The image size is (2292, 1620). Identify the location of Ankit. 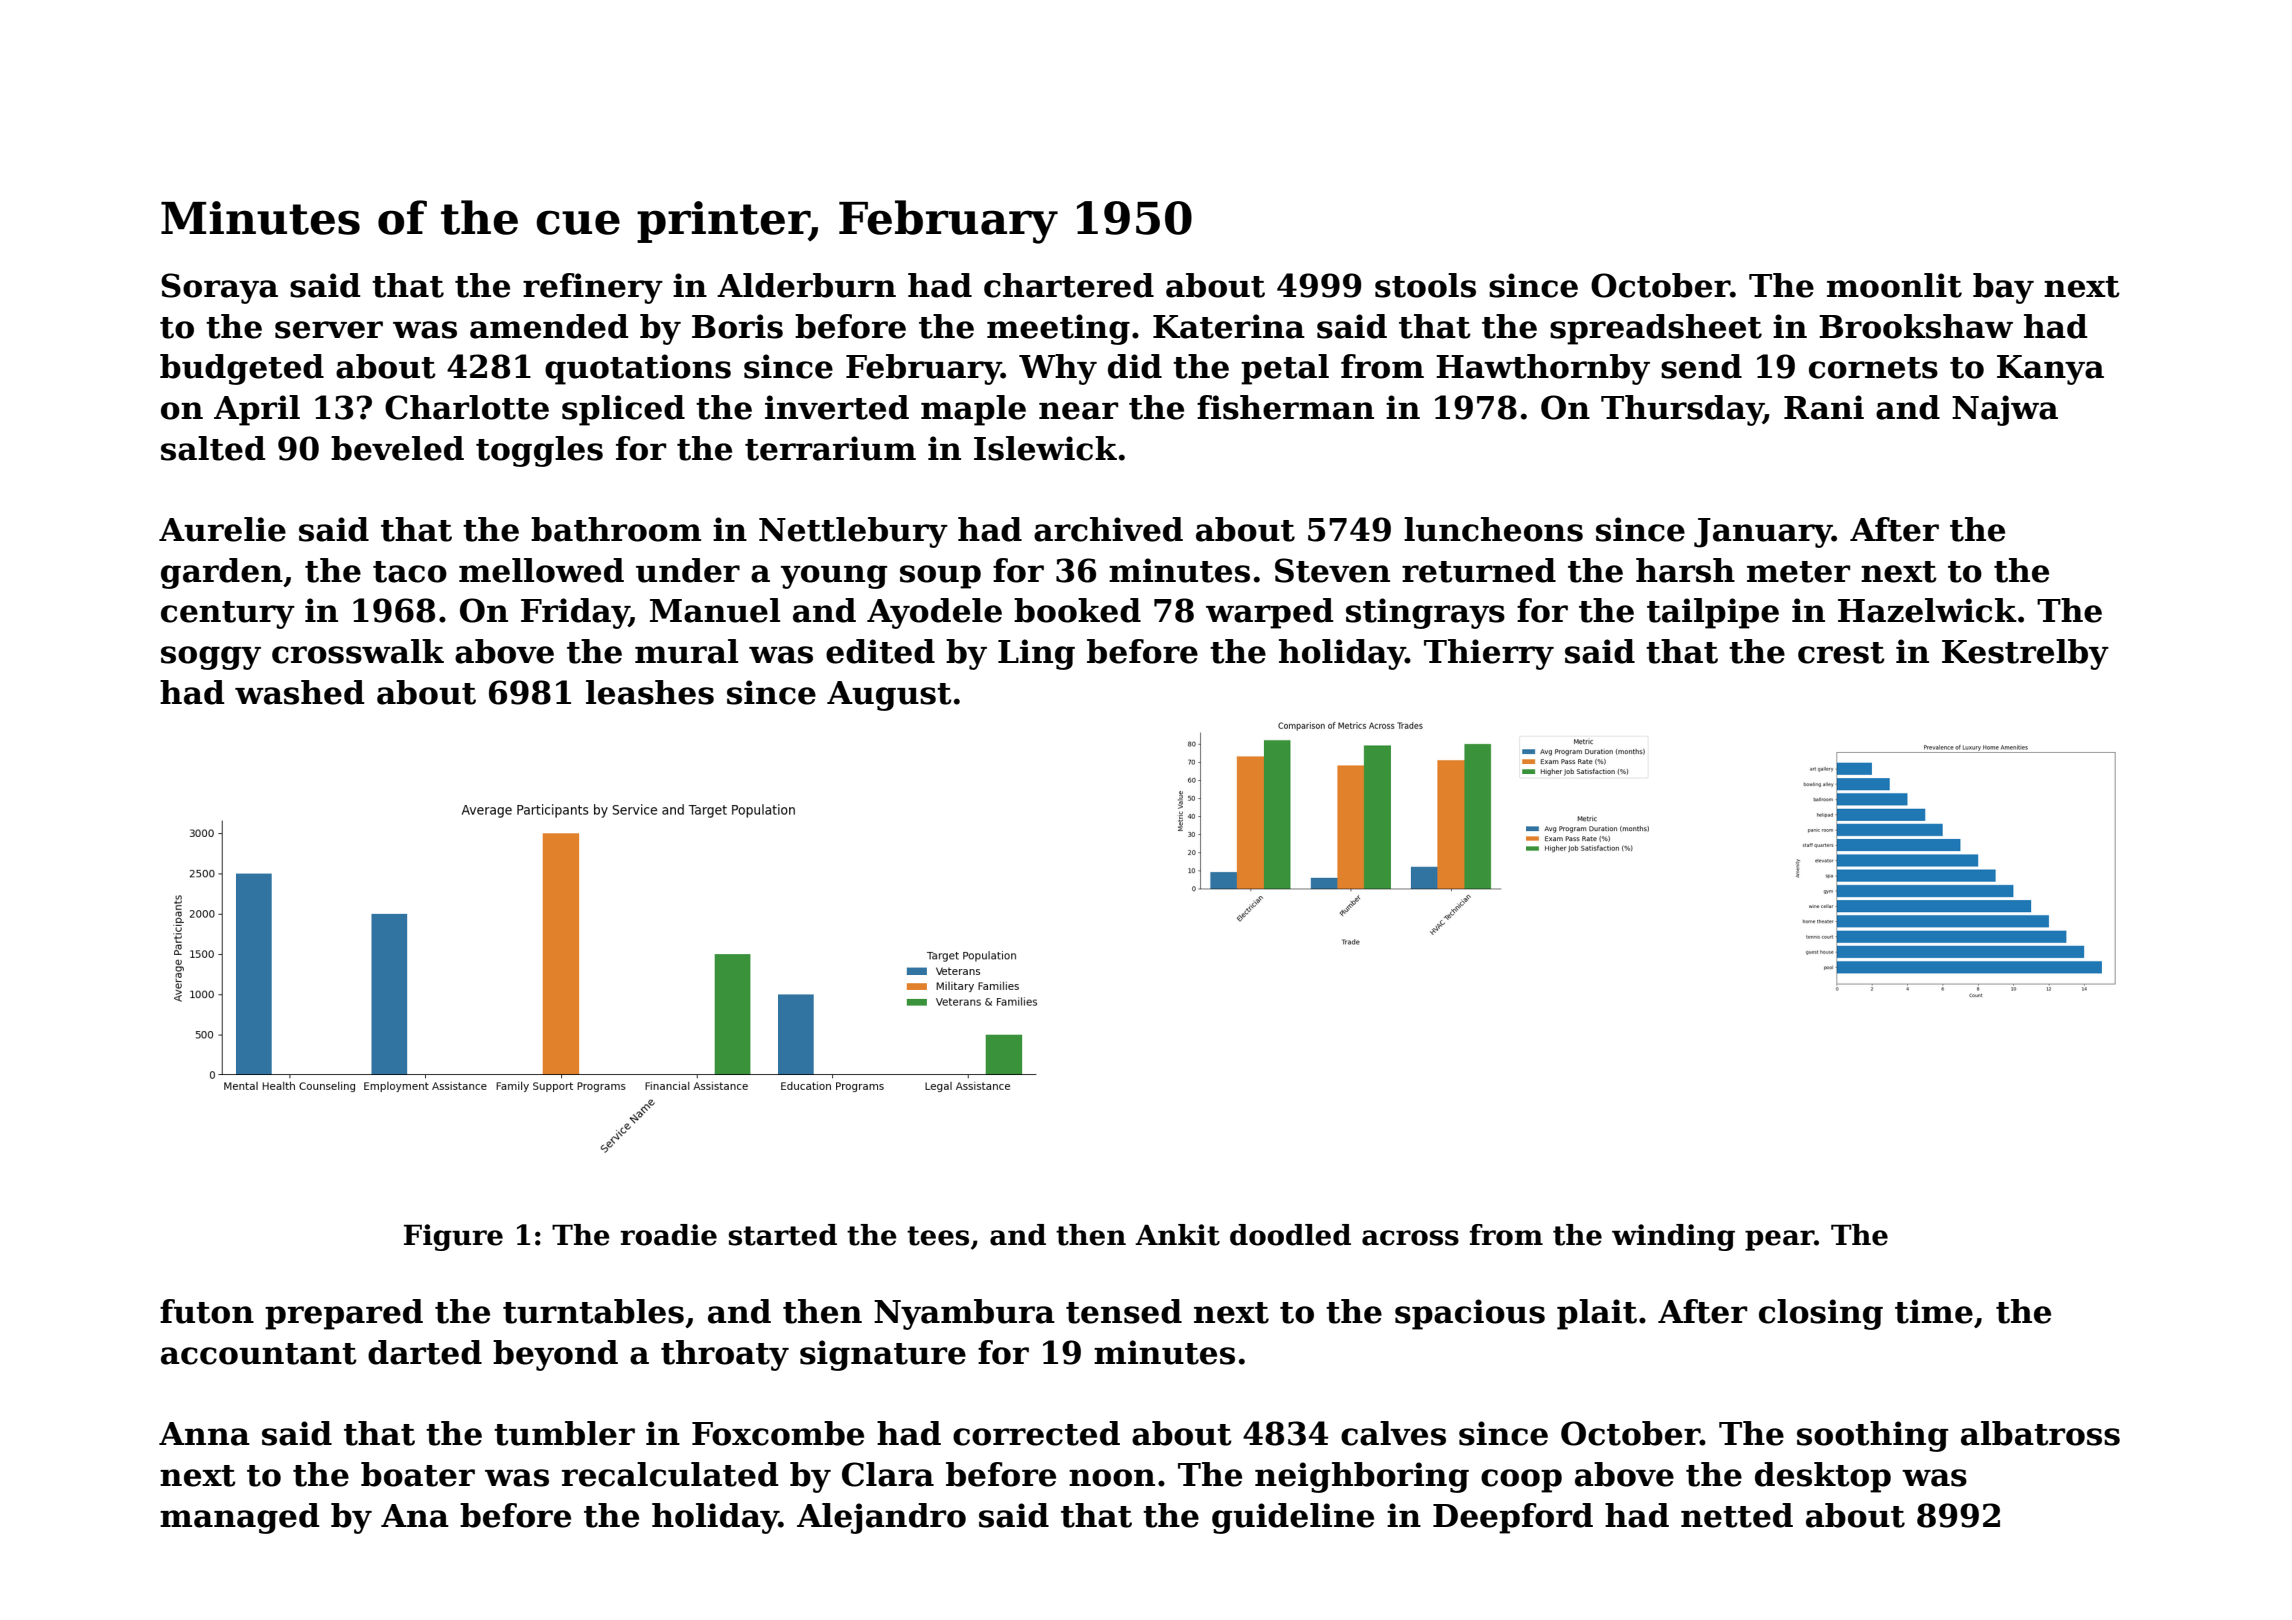
(1177, 1235).
